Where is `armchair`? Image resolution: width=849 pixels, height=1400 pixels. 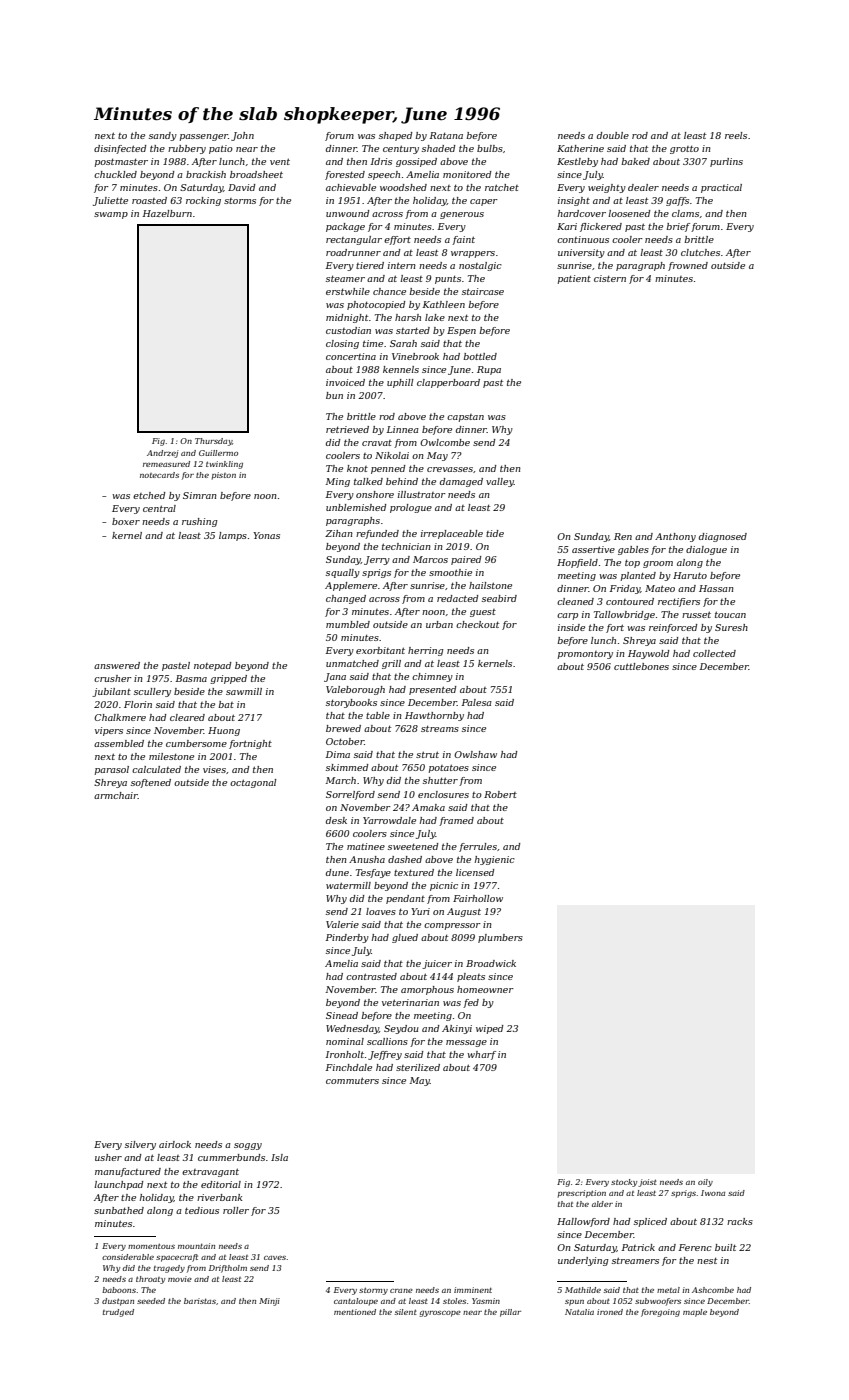 armchair is located at coordinates (116, 795).
